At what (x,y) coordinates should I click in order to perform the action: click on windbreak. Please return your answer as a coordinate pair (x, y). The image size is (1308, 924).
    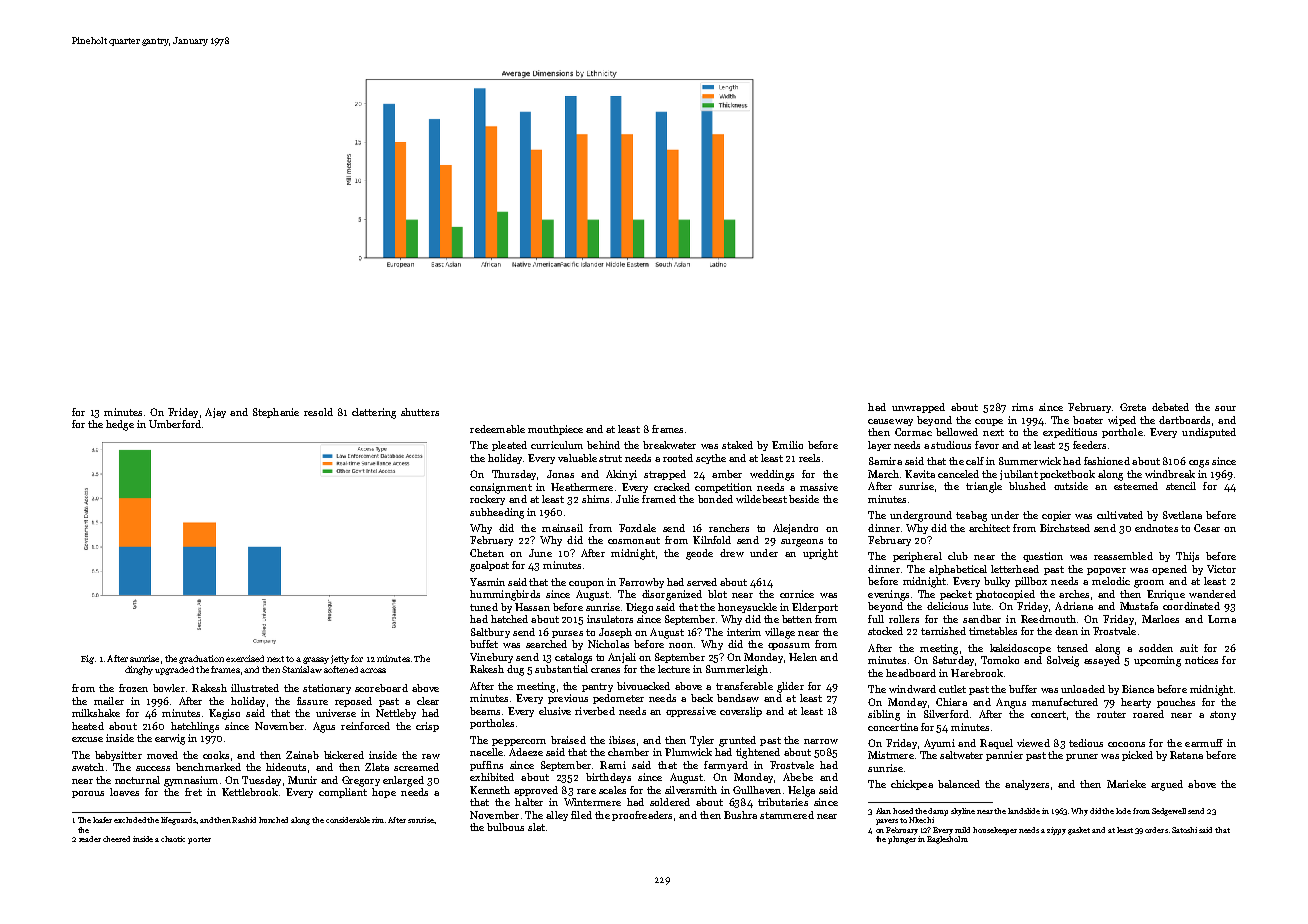
    Looking at the image, I should click on (1170, 474).
